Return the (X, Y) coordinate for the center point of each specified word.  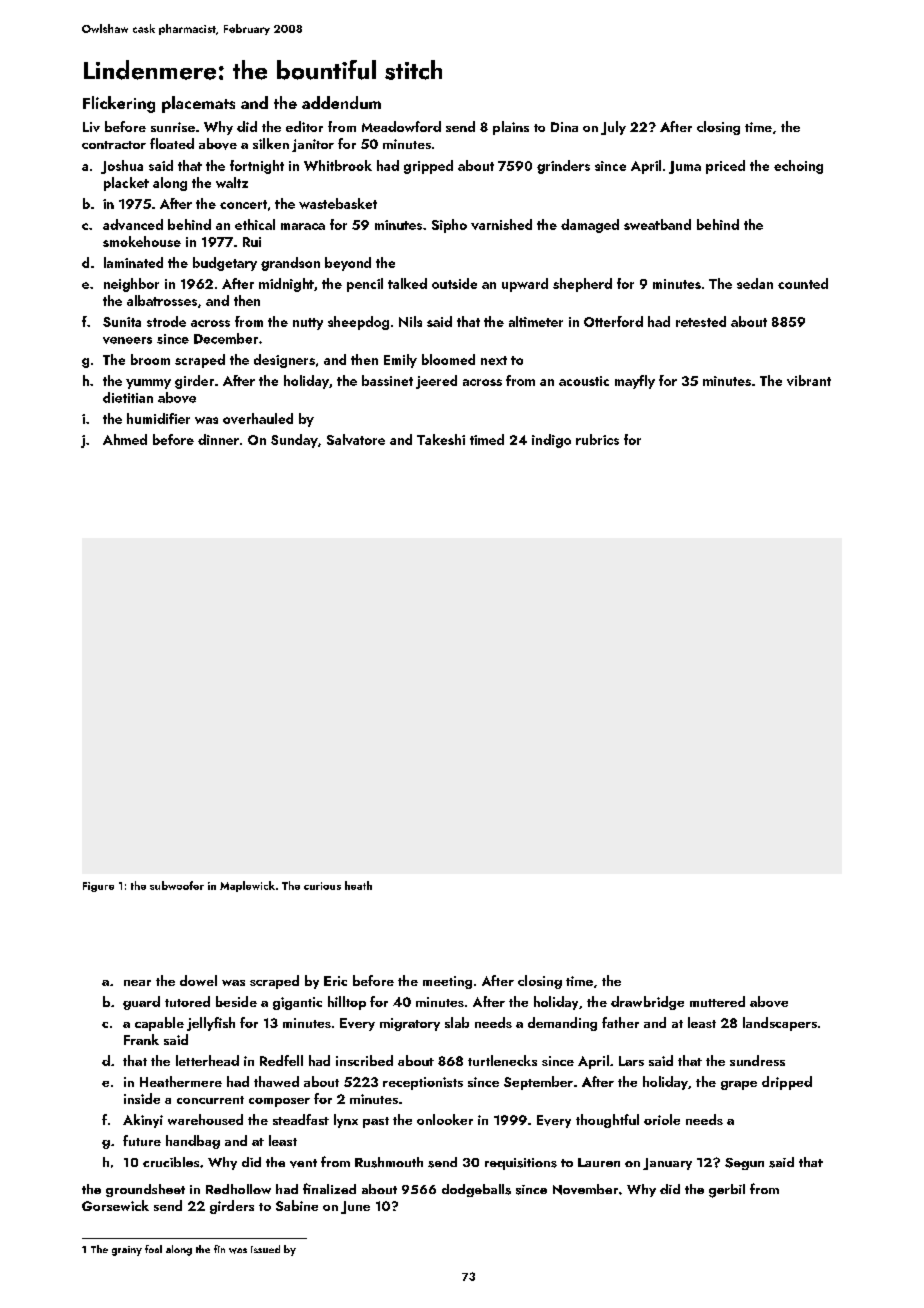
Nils (410, 321)
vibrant (809, 380)
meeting (447, 982)
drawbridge (647, 1003)
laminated (133, 262)
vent (303, 1163)
